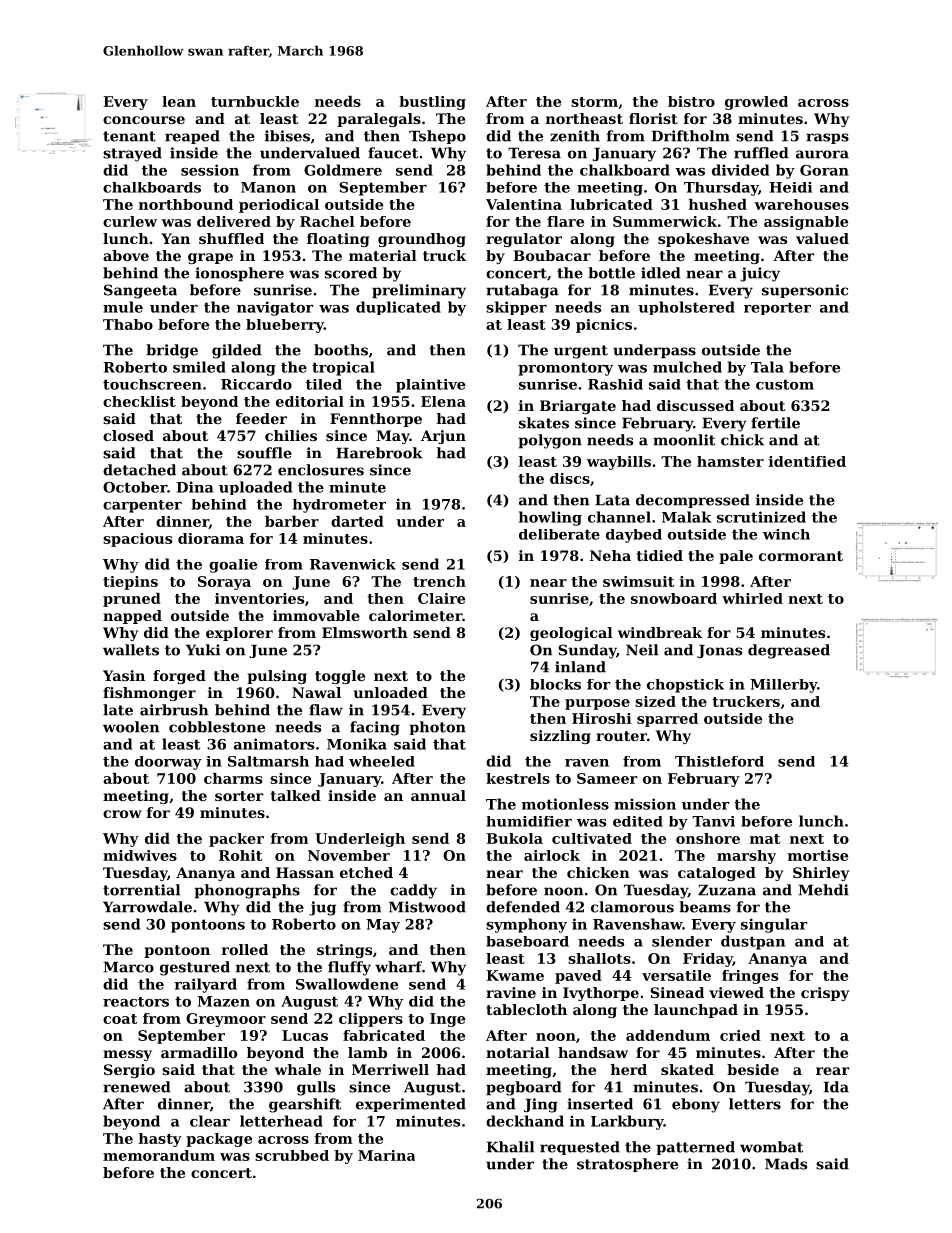 The width and height of the screenshot is (952, 1233). I want to click on crow, so click(122, 814).
